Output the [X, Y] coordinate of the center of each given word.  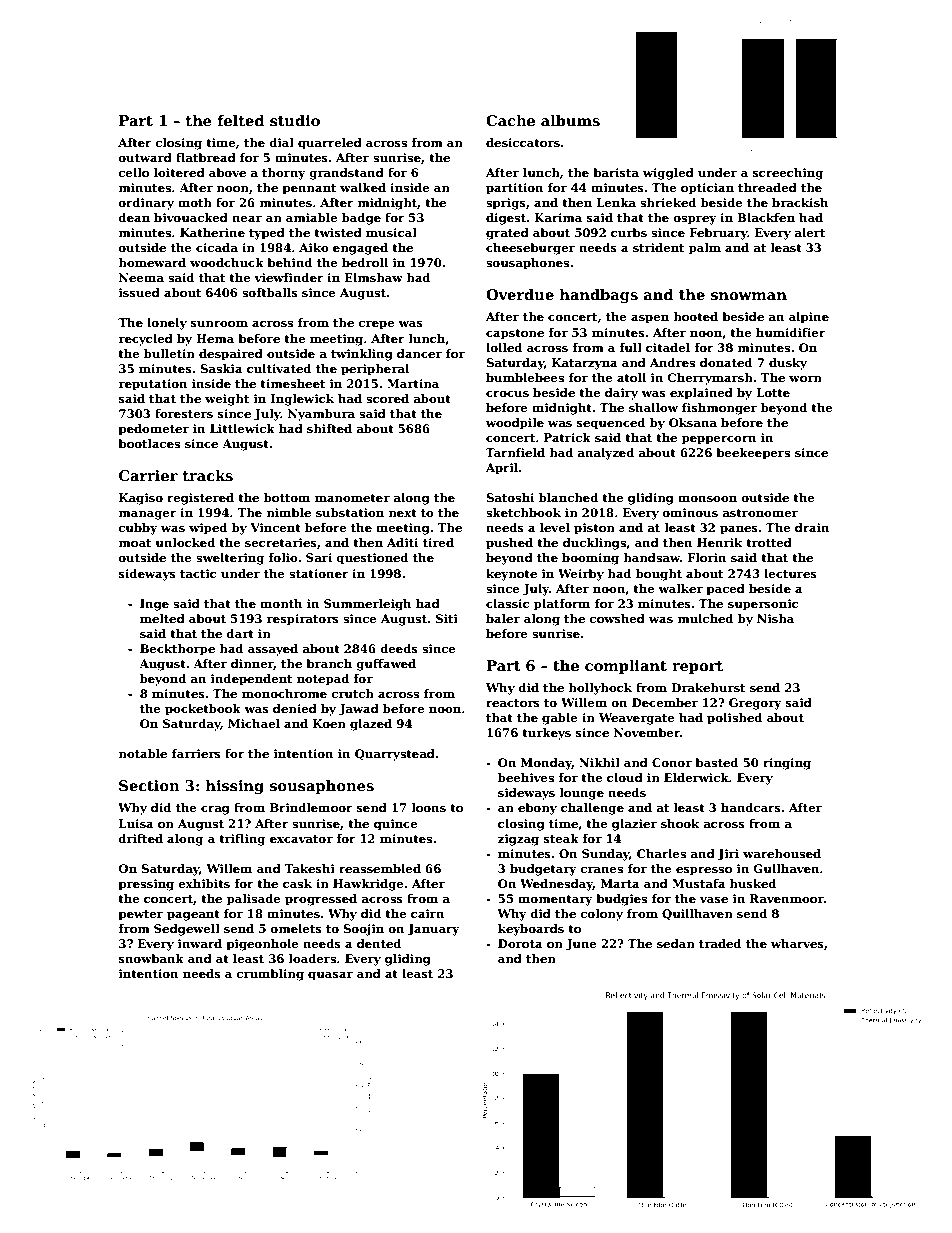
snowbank [151, 958]
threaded [767, 187]
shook [680, 823]
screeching [788, 174]
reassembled [380, 868]
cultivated [279, 368]
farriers [196, 753]
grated [507, 234]
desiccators [523, 142]
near [247, 219]
